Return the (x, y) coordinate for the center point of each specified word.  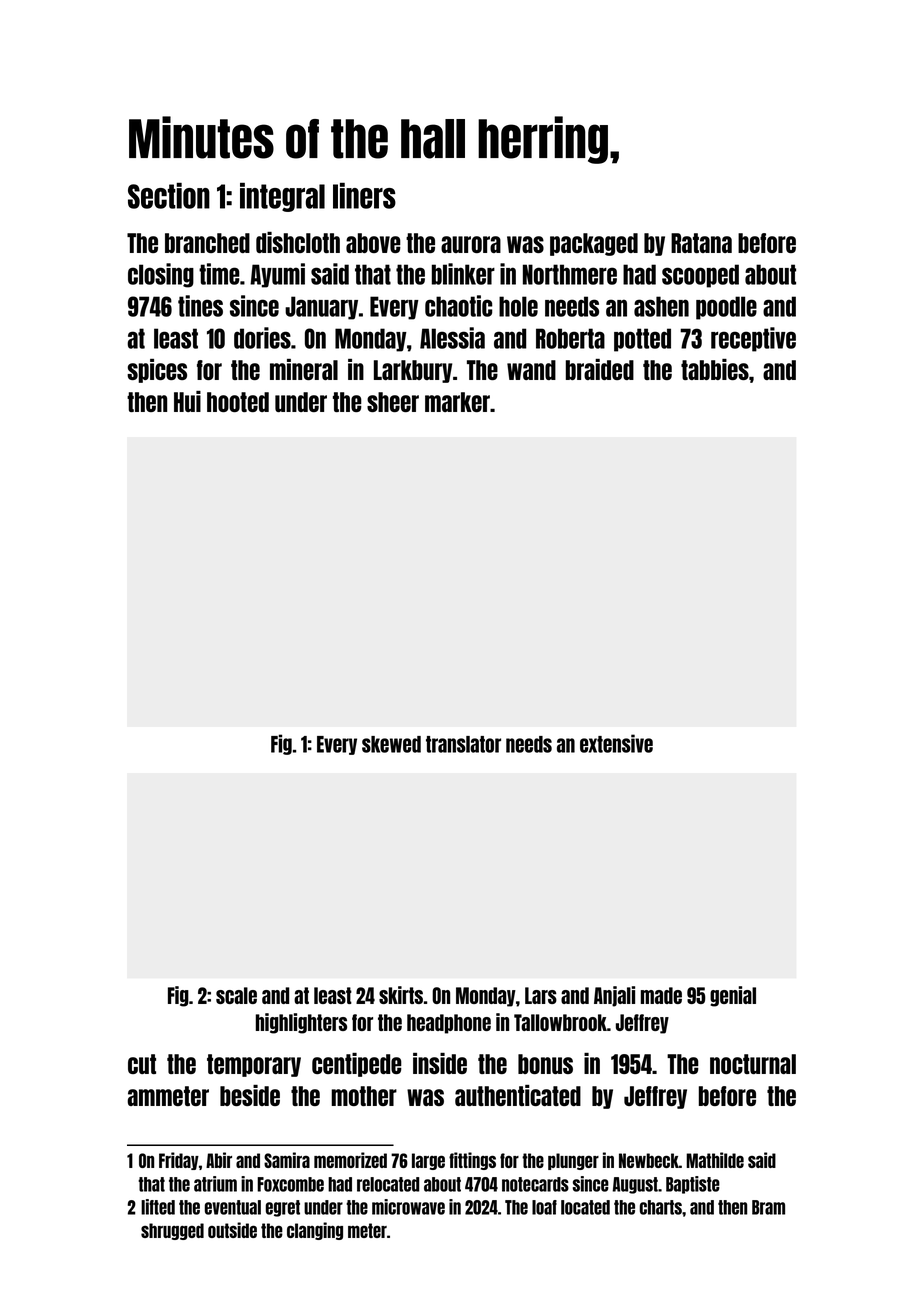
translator (463, 744)
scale (236, 995)
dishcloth (298, 242)
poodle (726, 308)
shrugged (172, 1231)
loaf (544, 1207)
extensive (616, 743)
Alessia (452, 338)
